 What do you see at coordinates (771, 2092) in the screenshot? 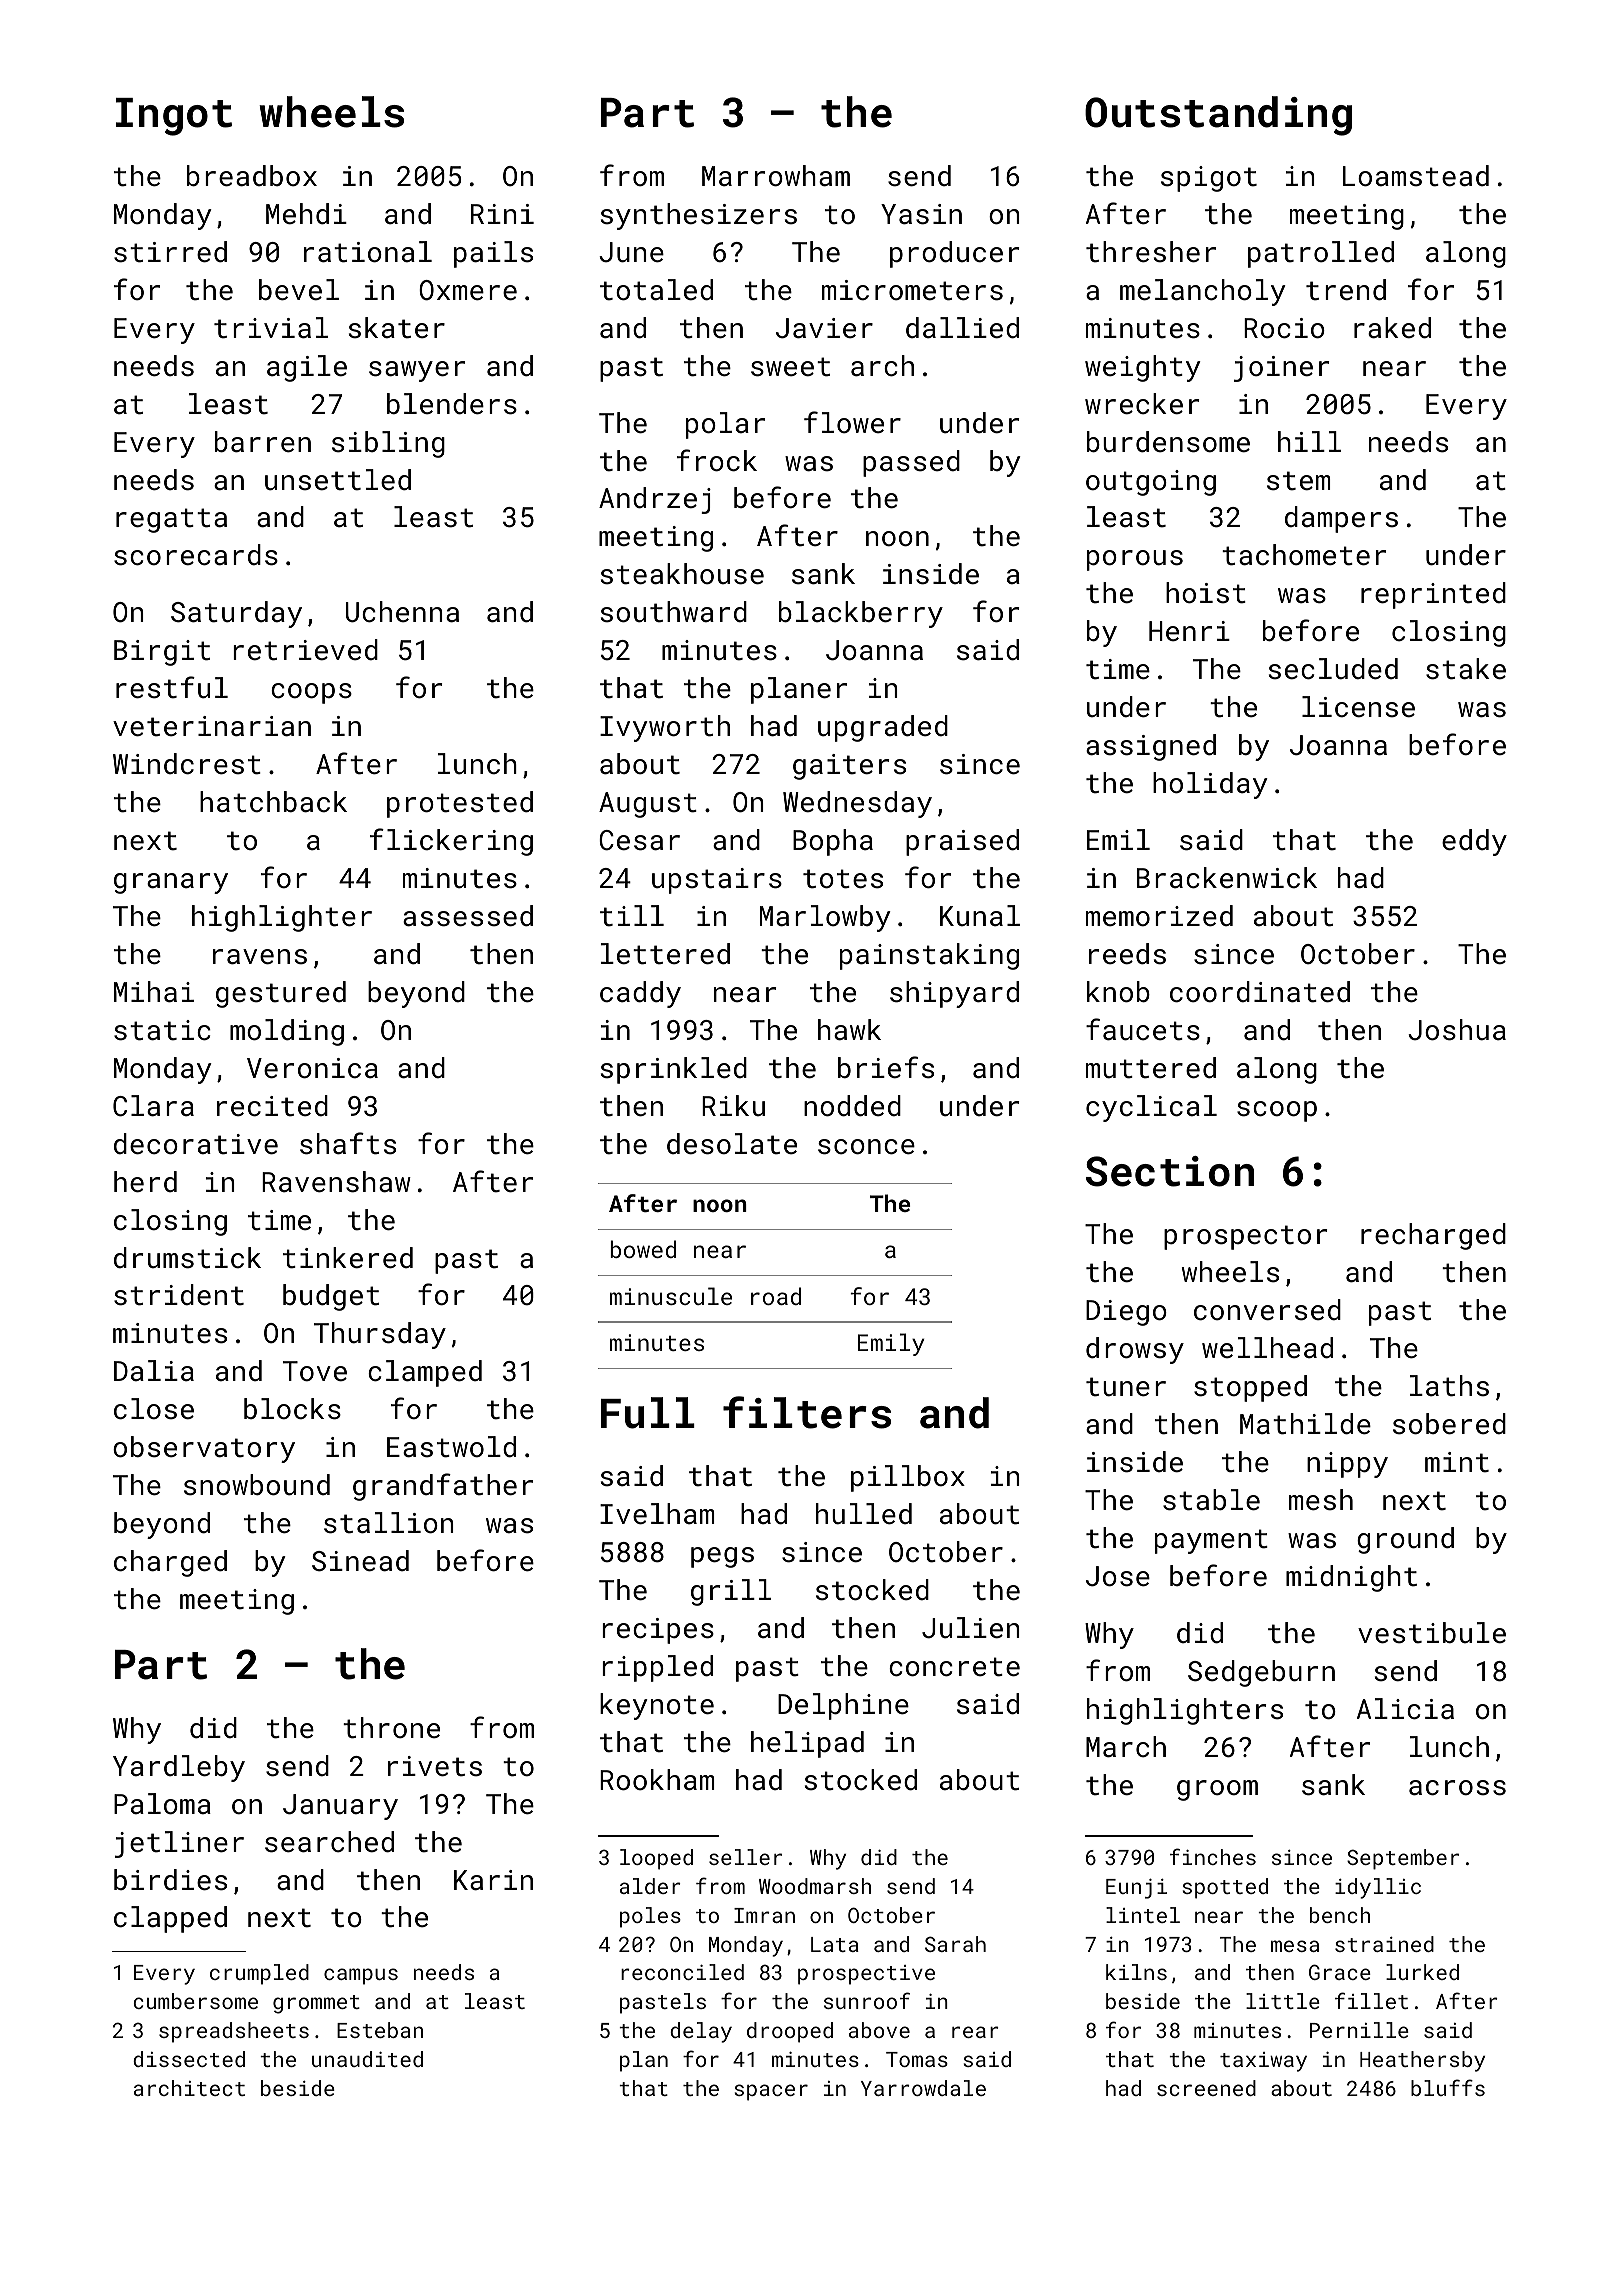
I see `spacer` at bounding box center [771, 2092].
